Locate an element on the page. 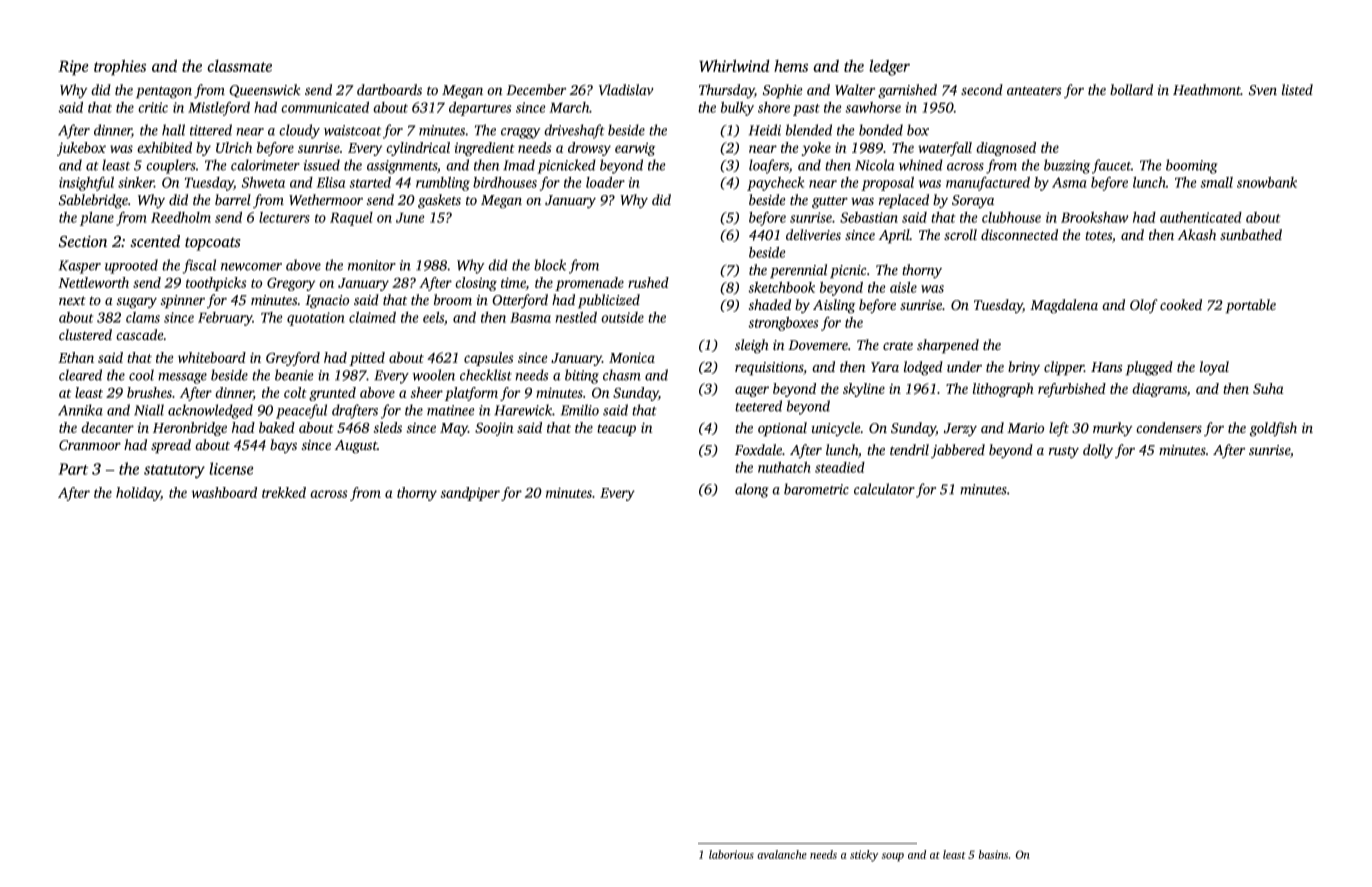 Image resolution: width=1372 pixels, height=887 pixels. hems is located at coordinates (791, 66).
